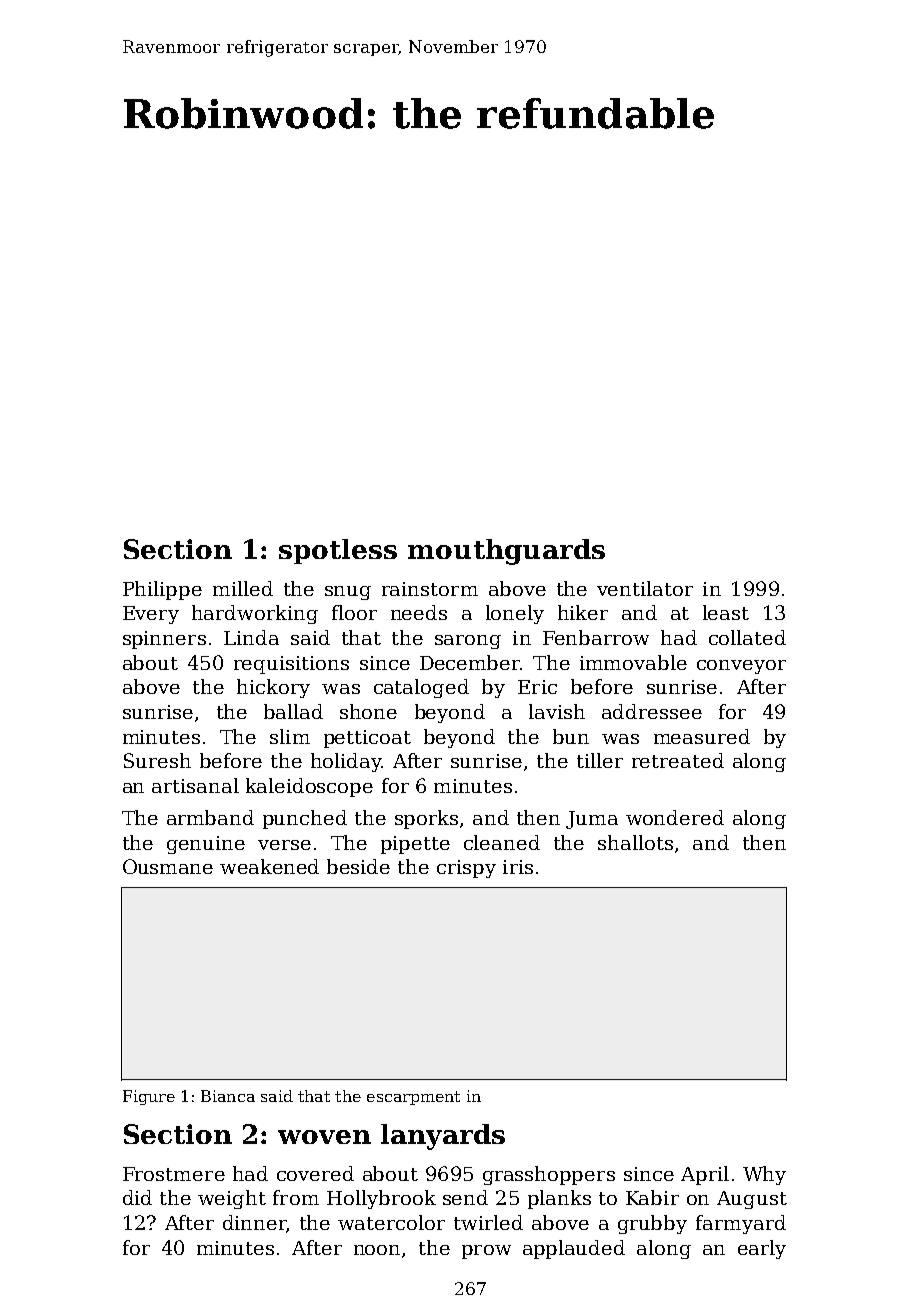 Image resolution: width=908 pixels, height=1316 pixels. Describe the element at coordinates (645, 588) in the document. I see `ventilator` at that location.
